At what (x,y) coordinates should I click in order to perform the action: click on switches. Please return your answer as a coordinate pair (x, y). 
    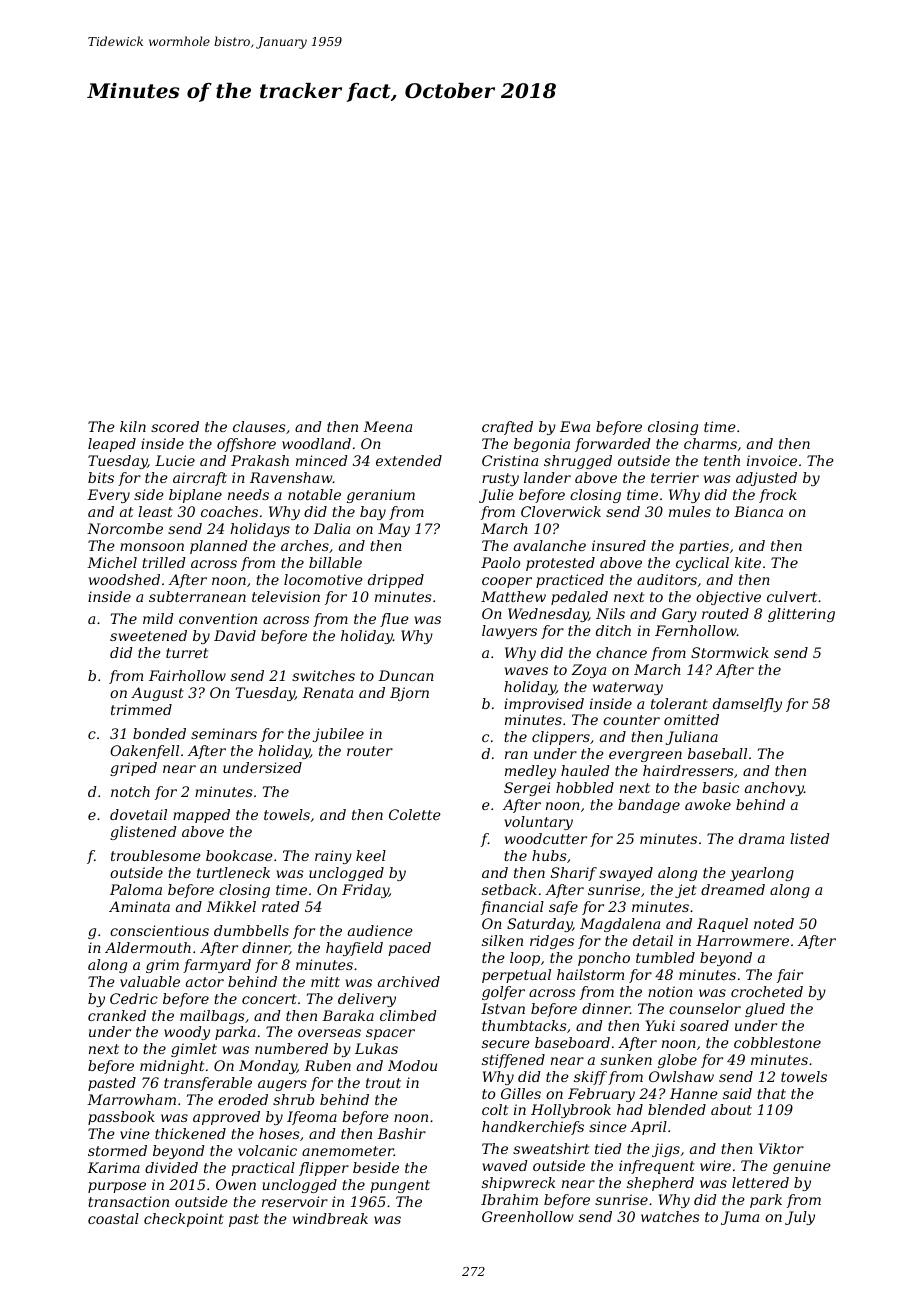
    Looking at the image, I should click on (323, 675).
